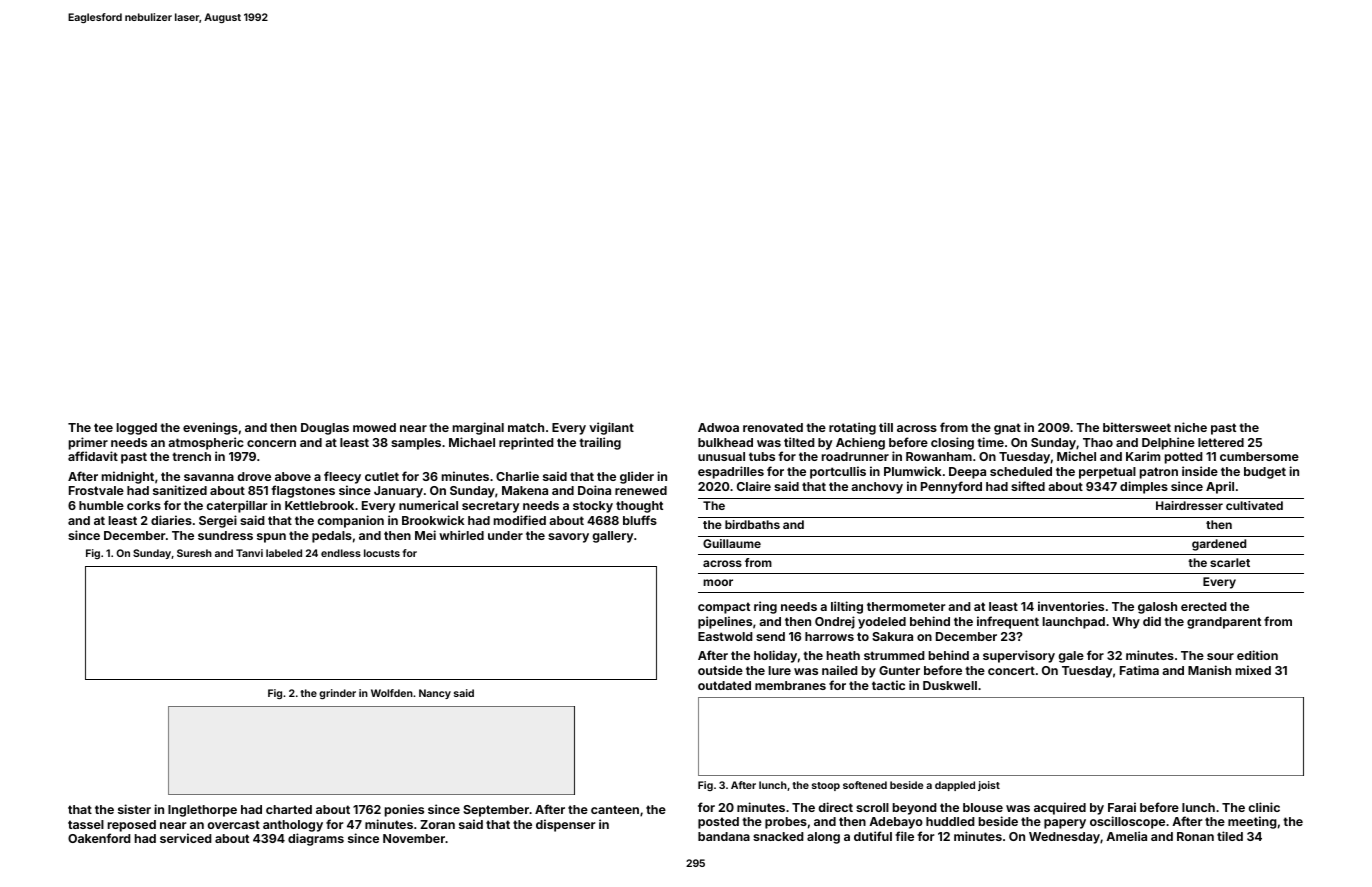 The width and height of the screenshot is (1372, 887). Describe the element at coordinates (134, 809) in the screenshot. I see `sister` at that location.
